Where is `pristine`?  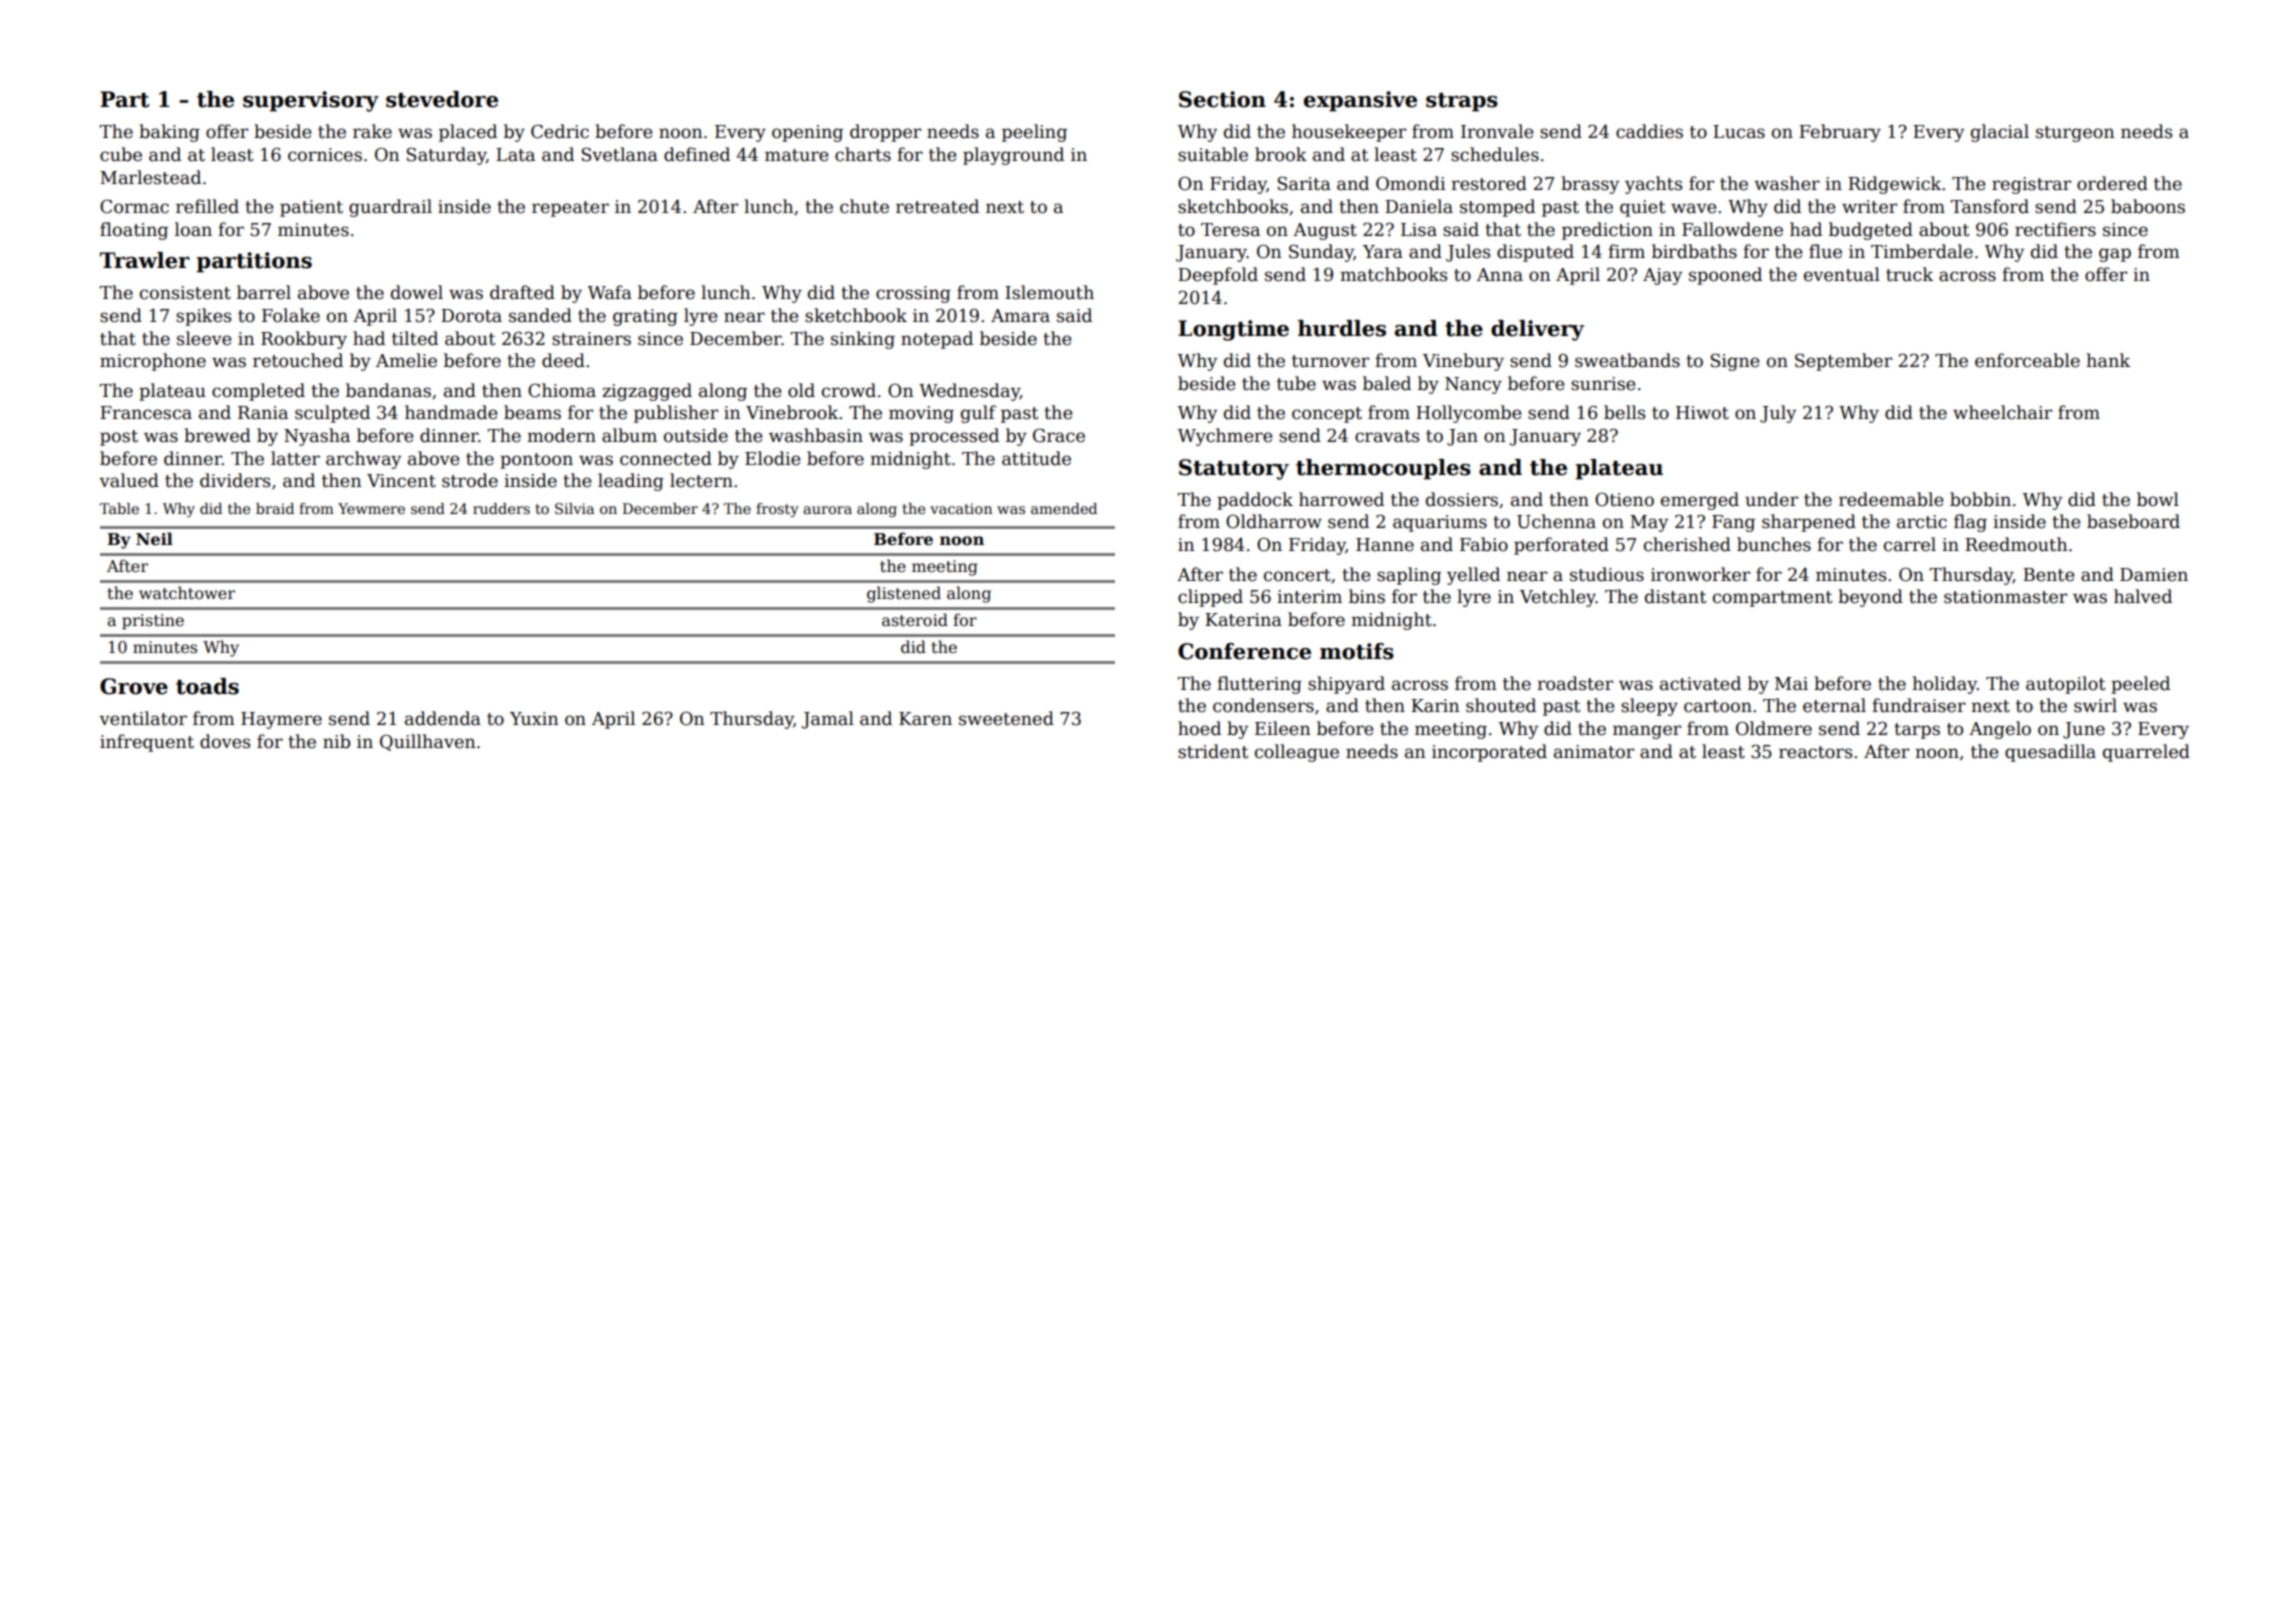
pristine is located at coordinates (153, 622).
